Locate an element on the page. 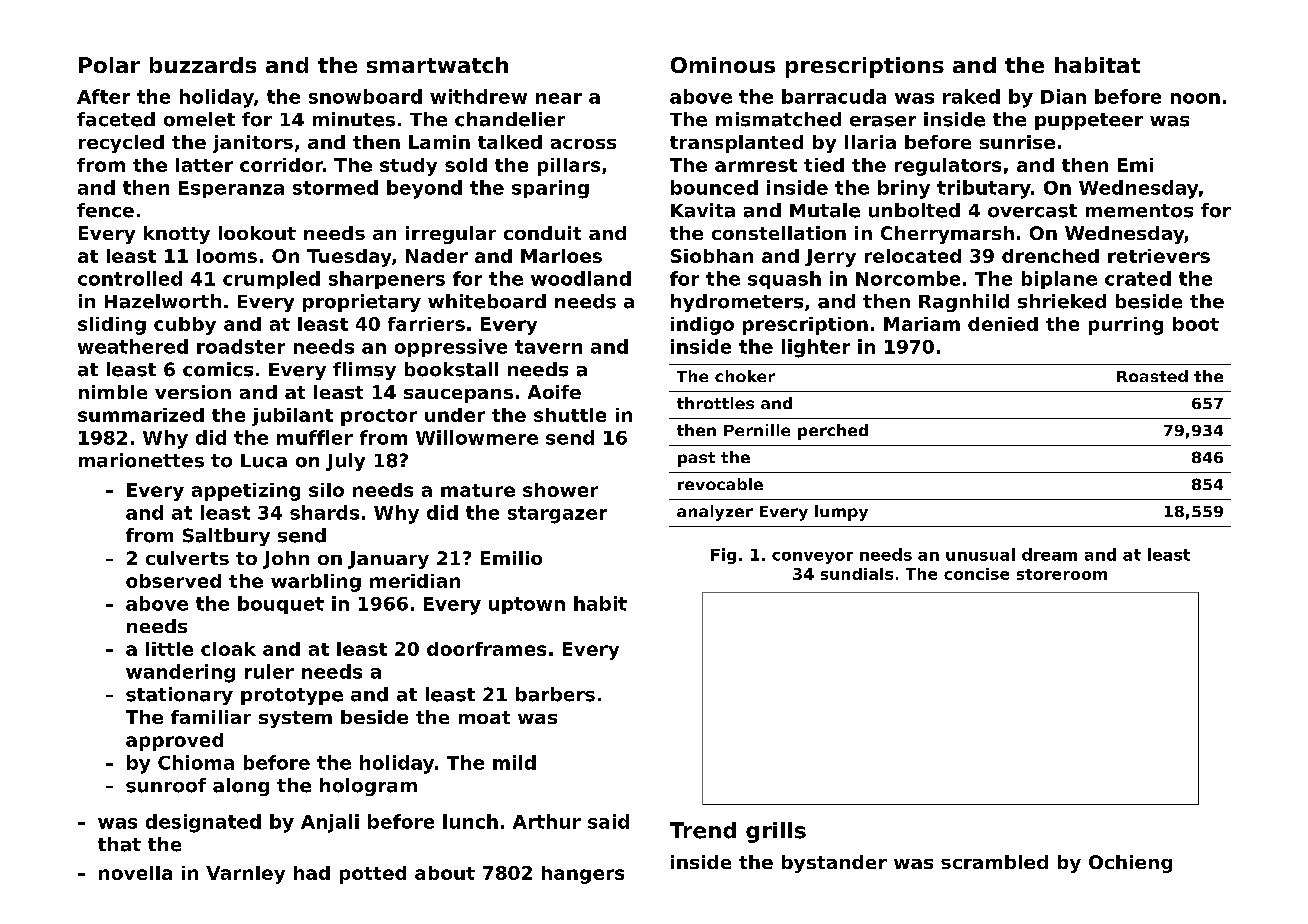 This page has height=924, width=1308. conduit is located at coordinates (542, 233).
